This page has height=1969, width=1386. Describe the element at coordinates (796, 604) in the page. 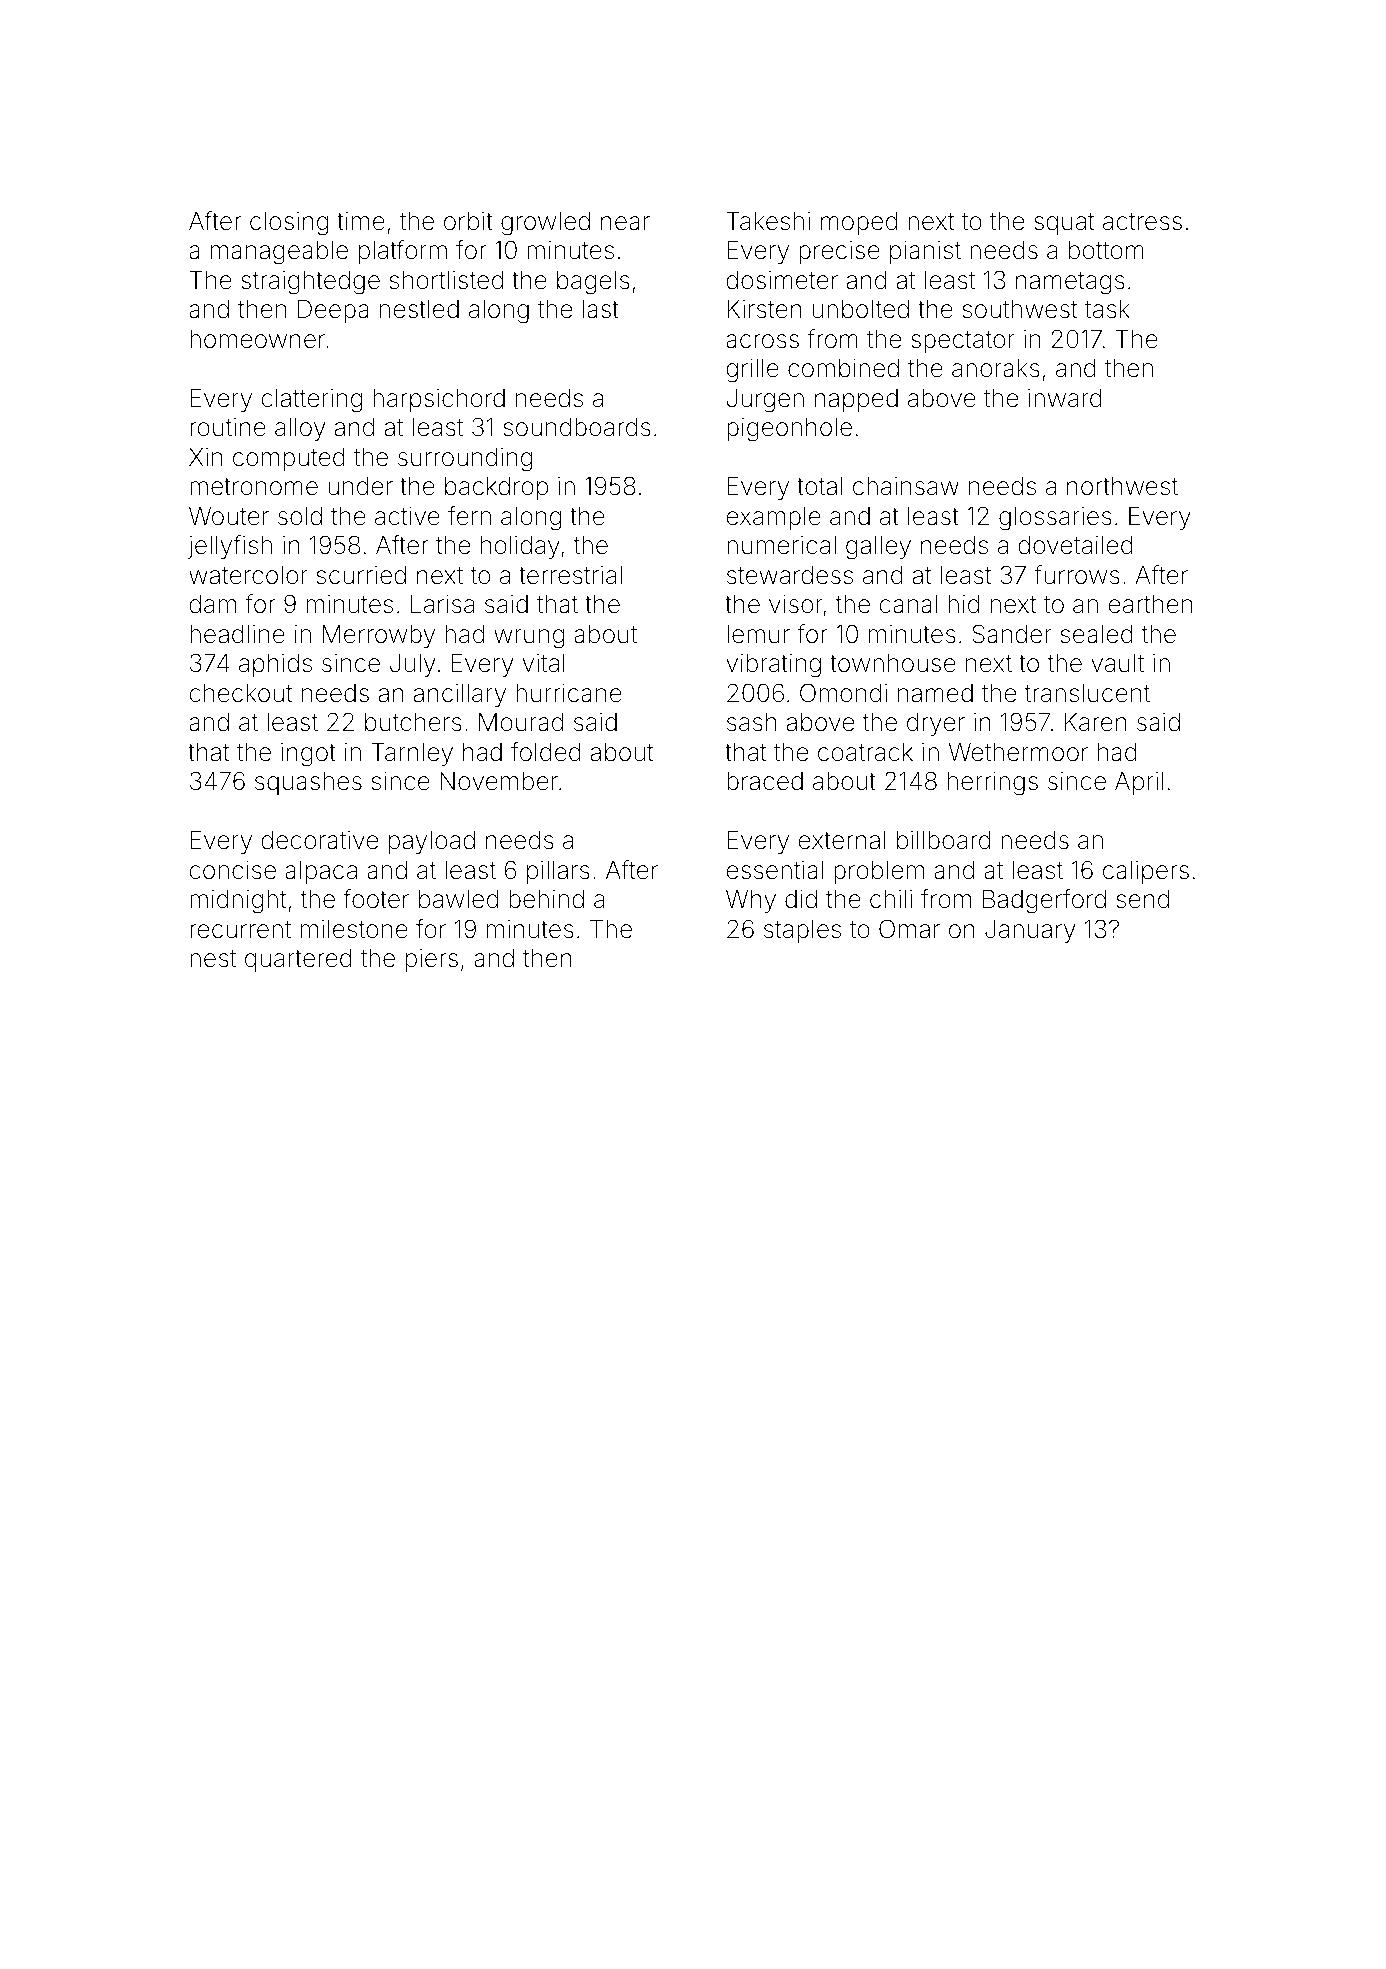

I see `visor` at that location.
